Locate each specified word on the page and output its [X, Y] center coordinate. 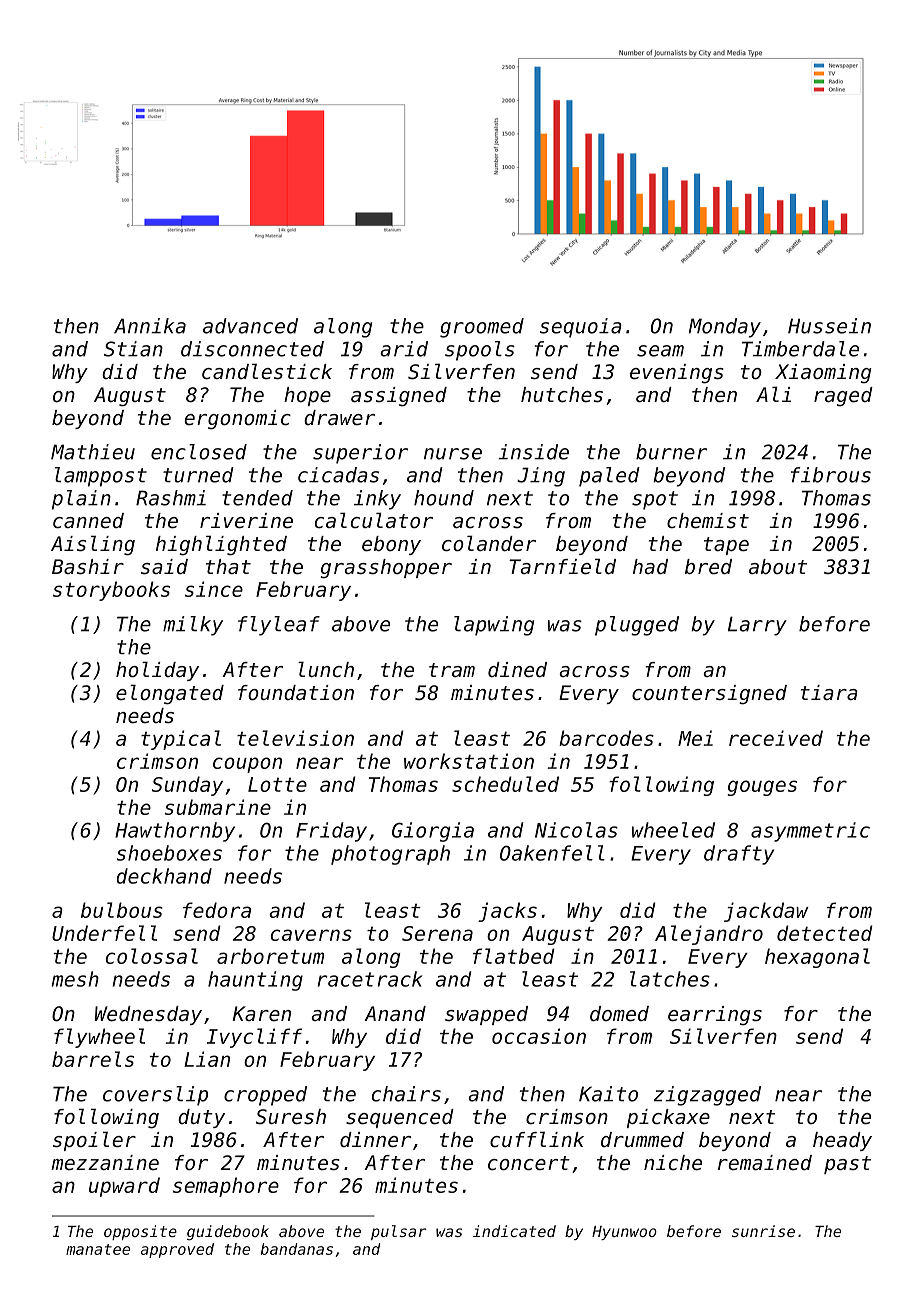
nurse [453, 454]
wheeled [673, 830]
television [295, 738]
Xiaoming [823, 373]
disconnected [252, 349]
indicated [514, 1231]
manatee [98, 1249]
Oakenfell [552, 853]
